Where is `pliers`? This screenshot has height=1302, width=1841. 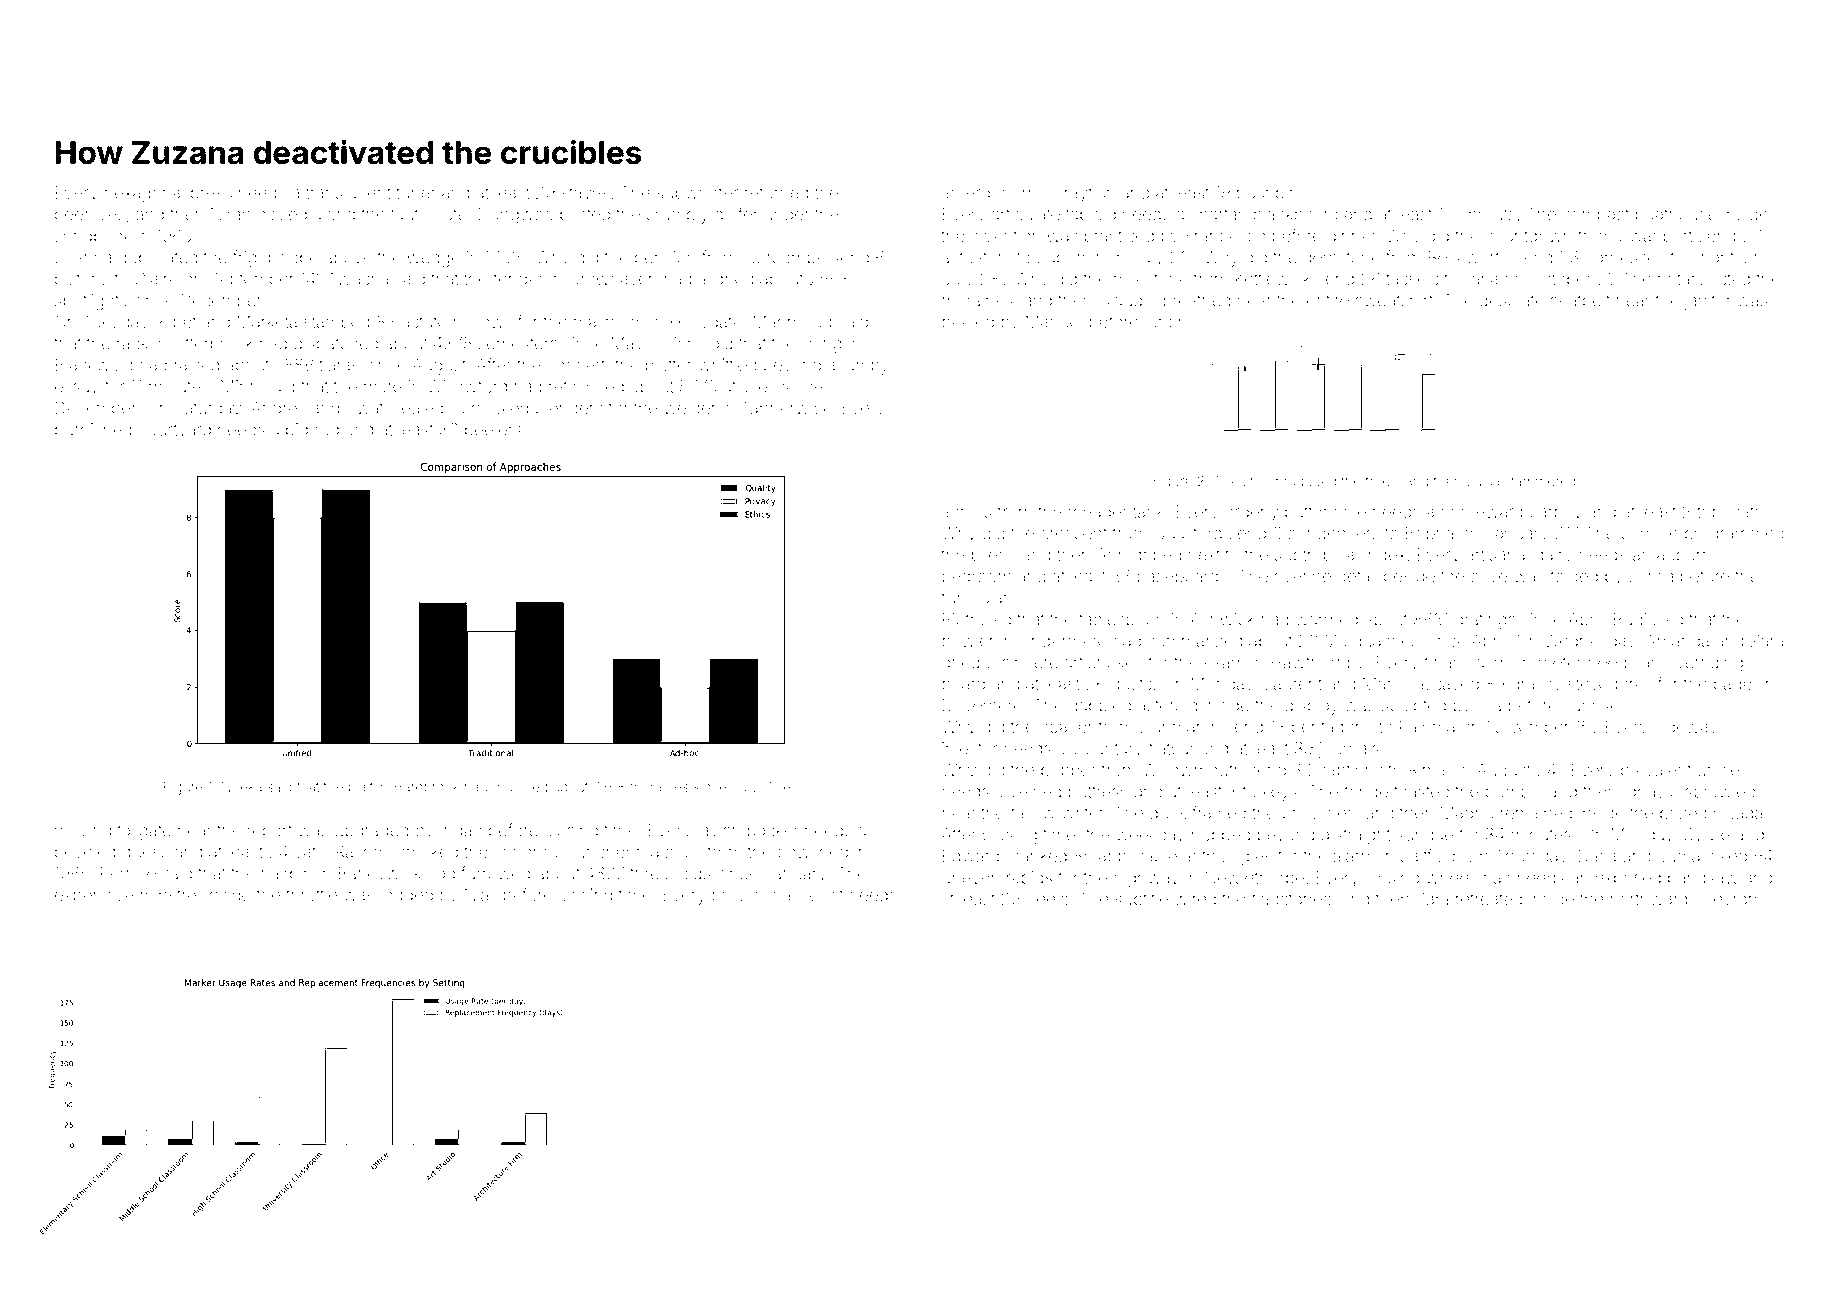
pliers is located at coordinates (992, 556).
